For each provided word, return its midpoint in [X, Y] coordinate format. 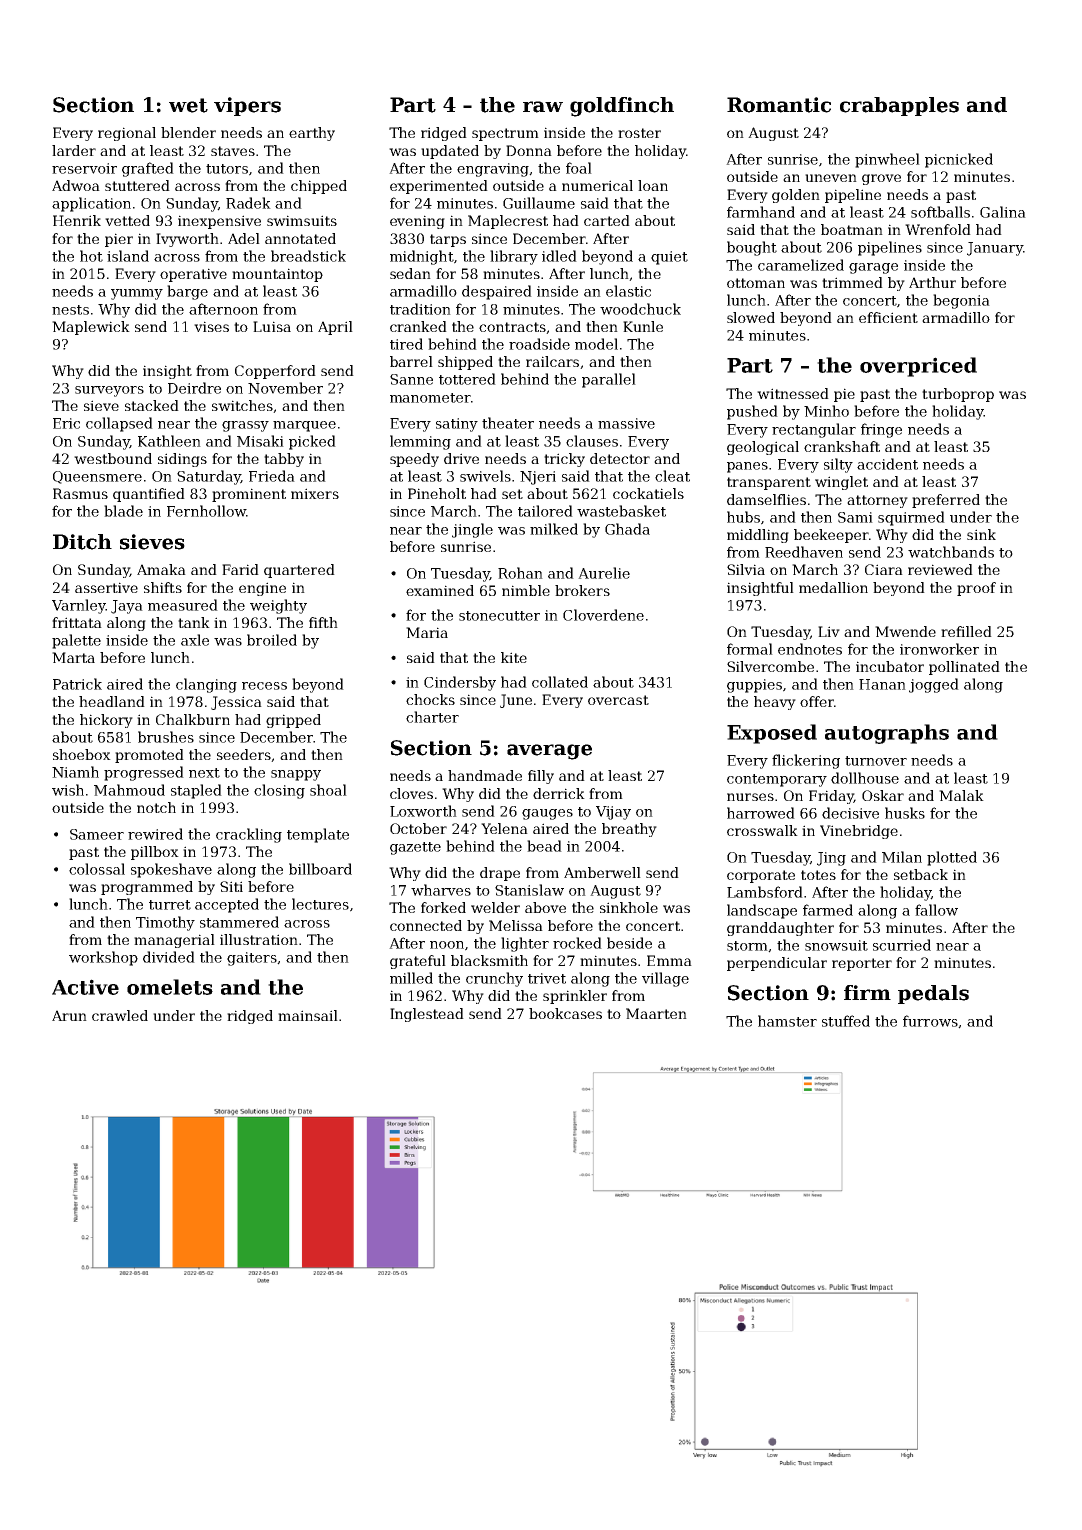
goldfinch [622, 107]
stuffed [846, 1021]
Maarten [656, 1013]
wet [188, 105]
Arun [69, 1015]
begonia [961, 301]
